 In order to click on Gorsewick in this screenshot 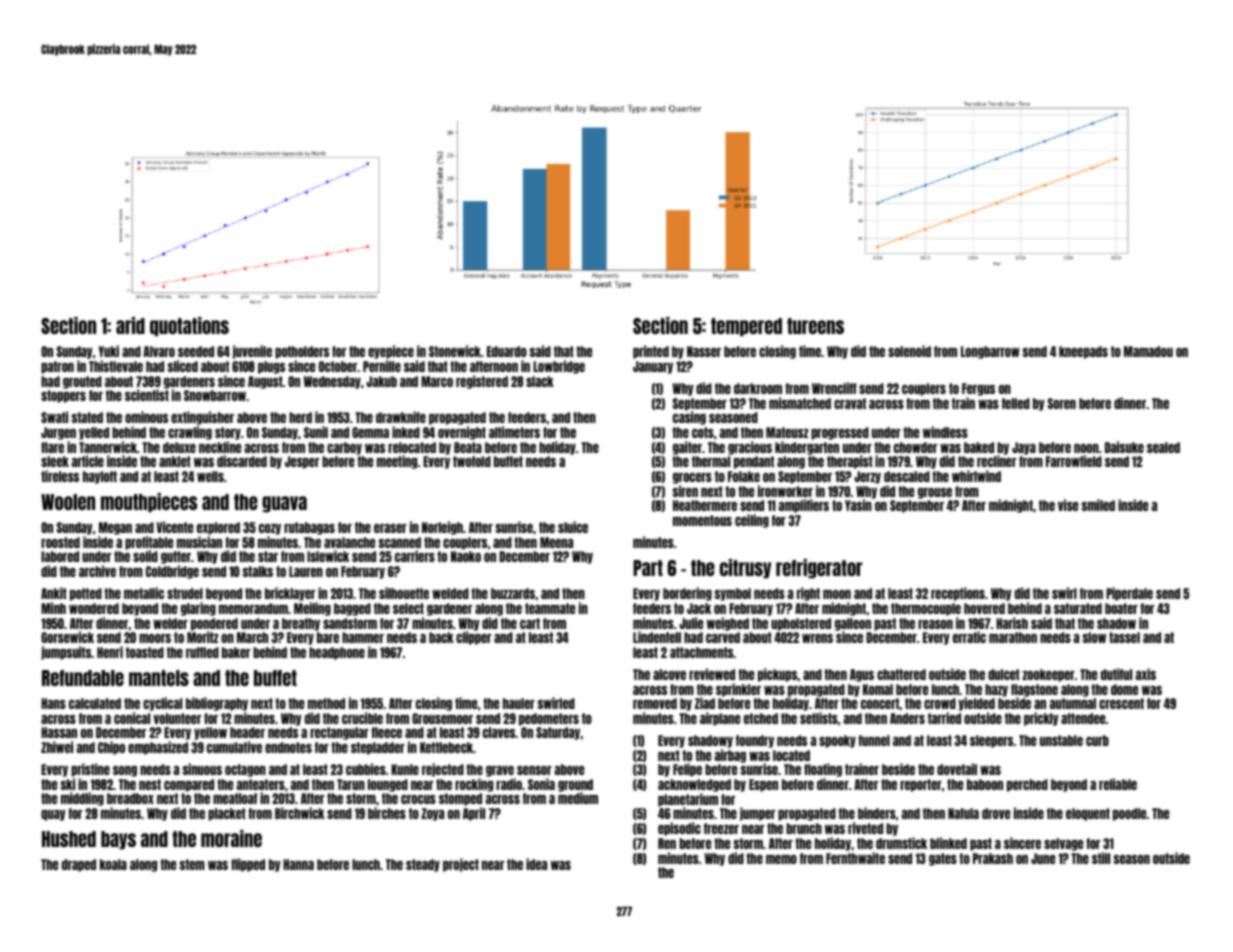, I will do `click(67, 637)`.
